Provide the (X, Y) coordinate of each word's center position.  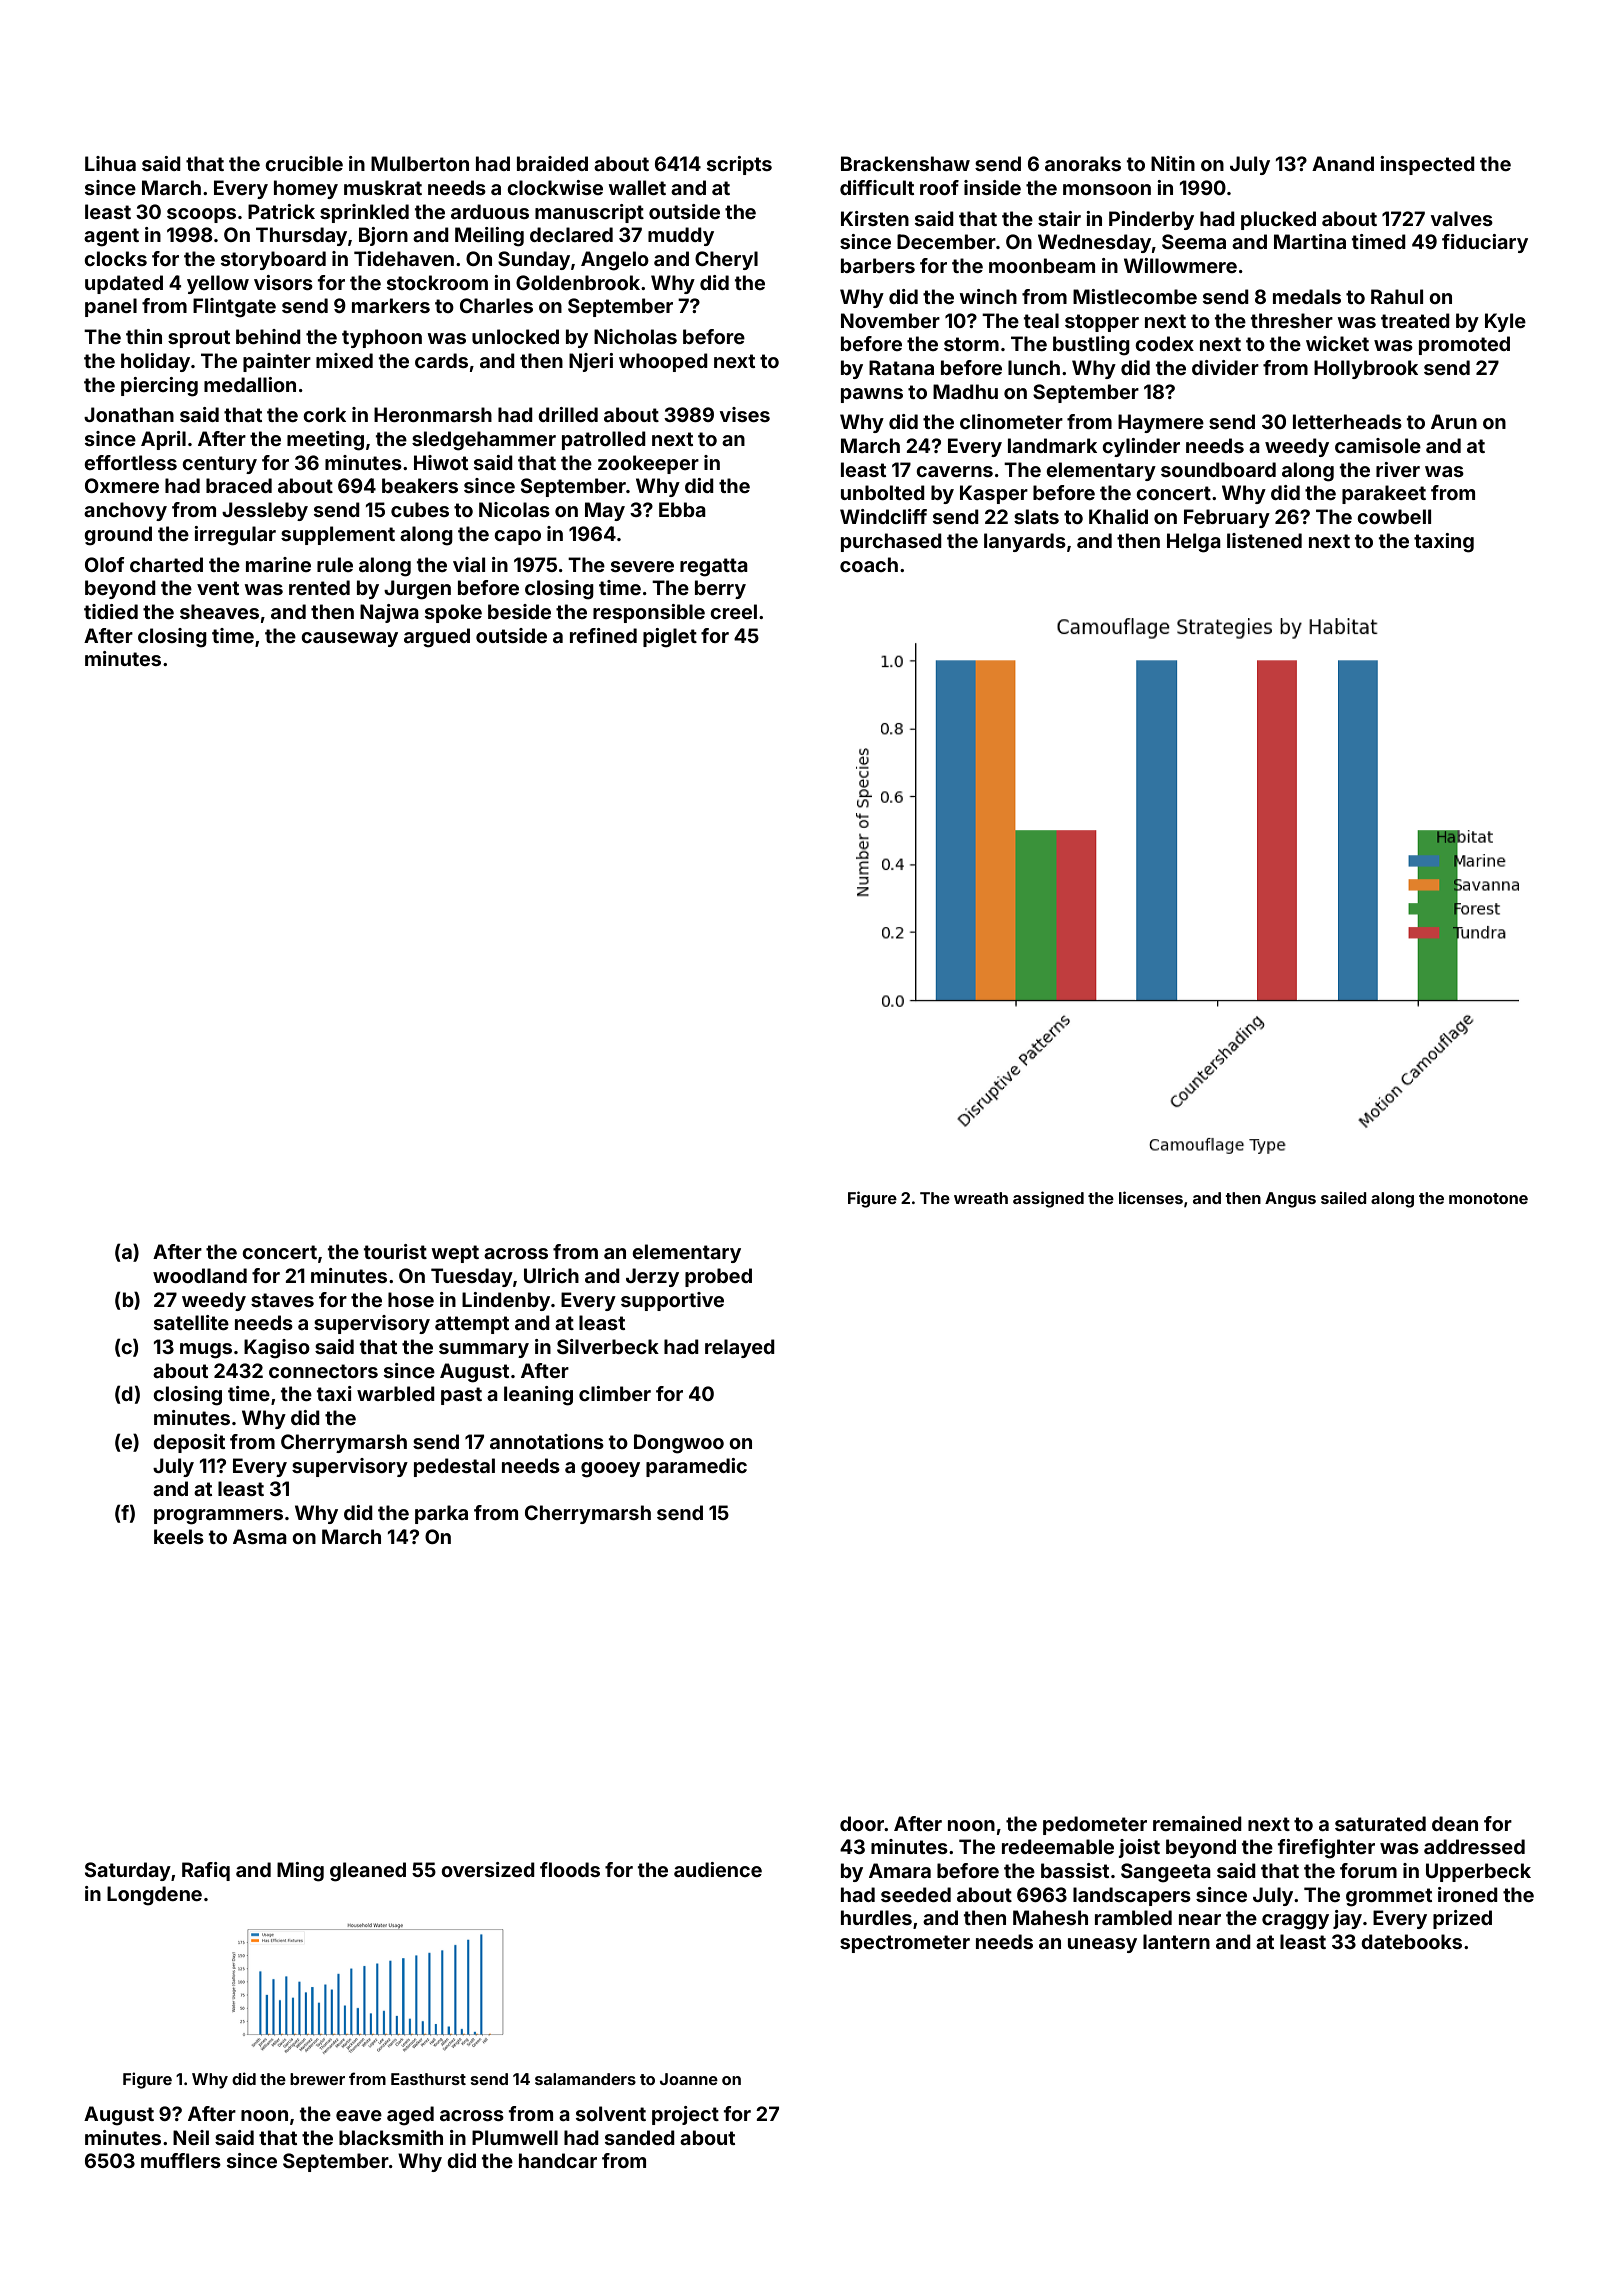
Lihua (110, 163)
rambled (1133, 1917)
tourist (395, 1251)
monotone (1488, 1198)
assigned (1048, 1199)
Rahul (1397, 296)
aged (410, 2116)
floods (570, 1869)
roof (939, 187)
